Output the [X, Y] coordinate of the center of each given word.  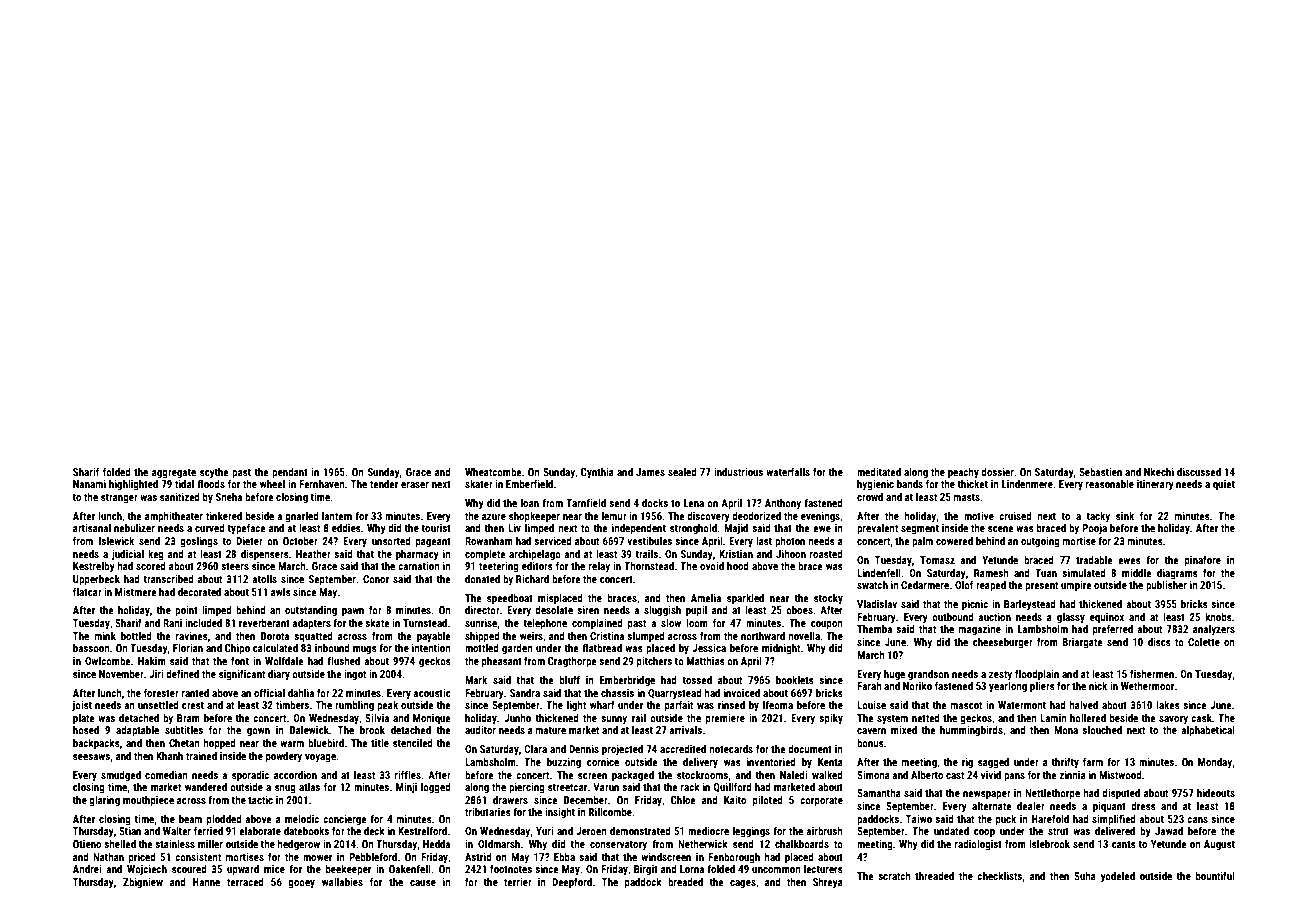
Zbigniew [143, 883]
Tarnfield [586, 502]
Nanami [89, 484]
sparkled [745, 599]
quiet [1224, 485]
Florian [188, 648]
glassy [1071, 618]
